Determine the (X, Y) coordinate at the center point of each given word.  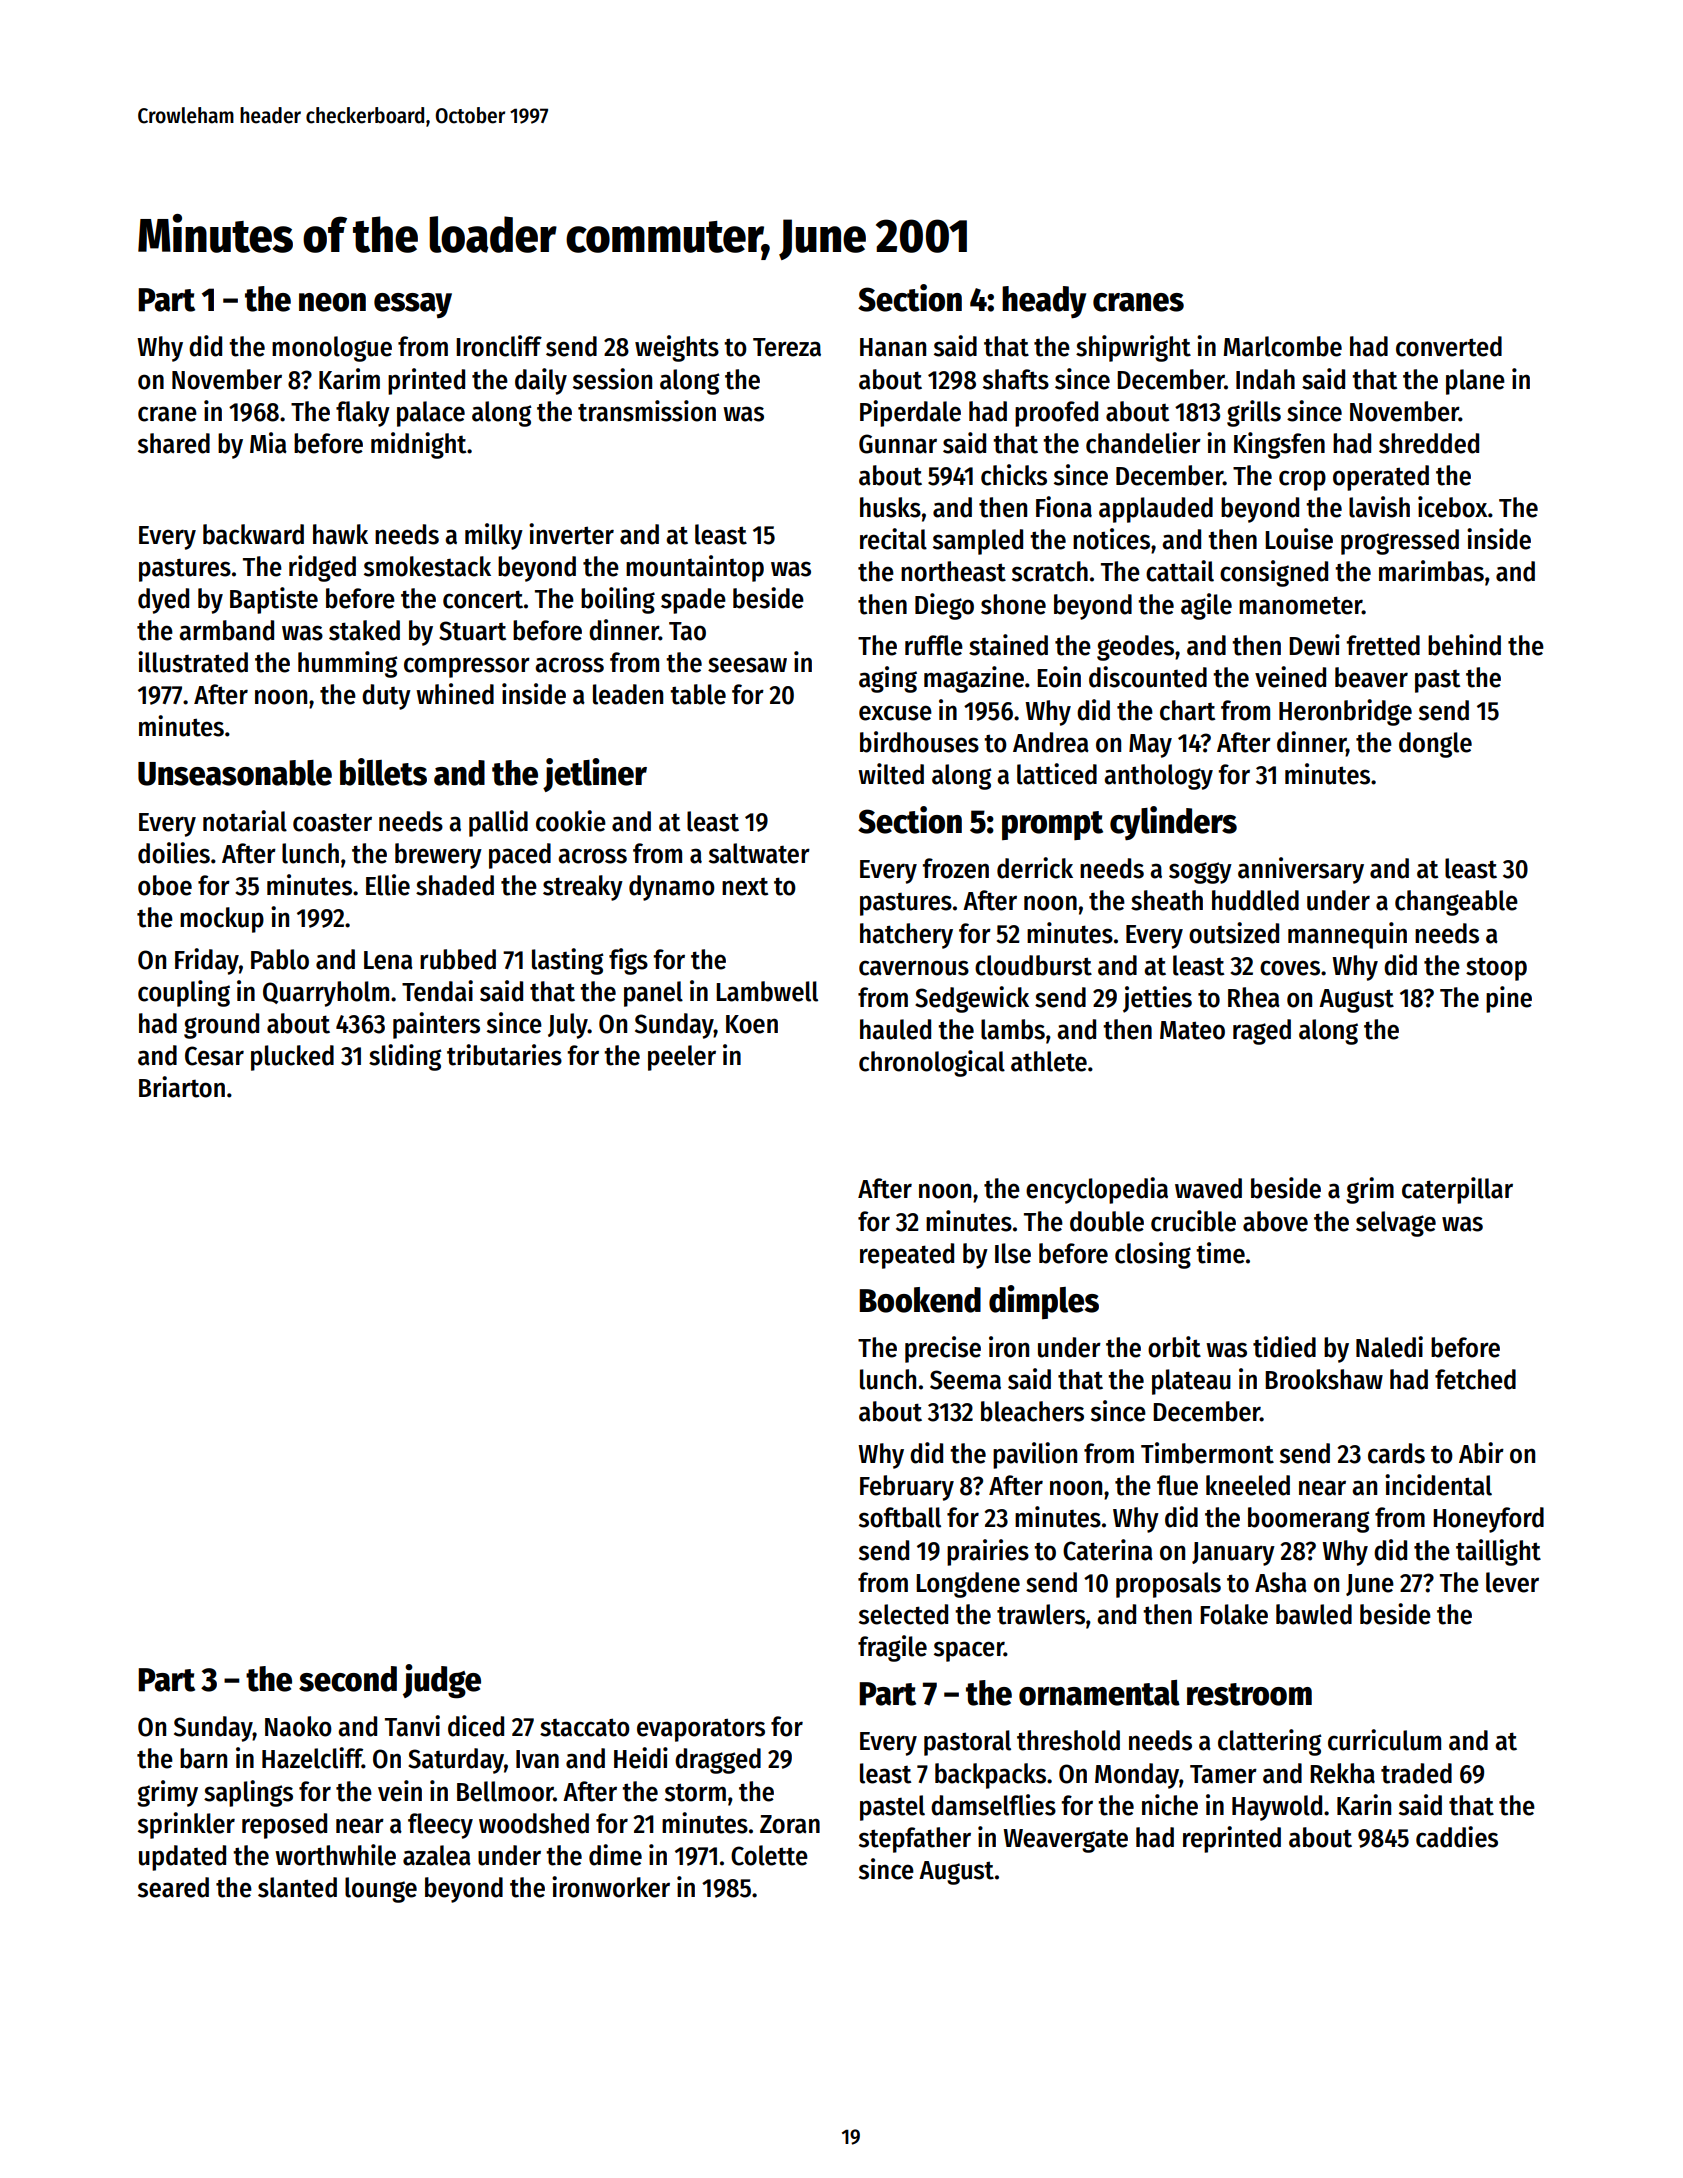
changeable (1456, 903)
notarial (245, 821)
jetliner (595, 775)
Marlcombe (1282, 346)
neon (332, 302)
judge (442, 1681)
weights (677, 348)
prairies (988, 1552)
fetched (1475, 1379)
